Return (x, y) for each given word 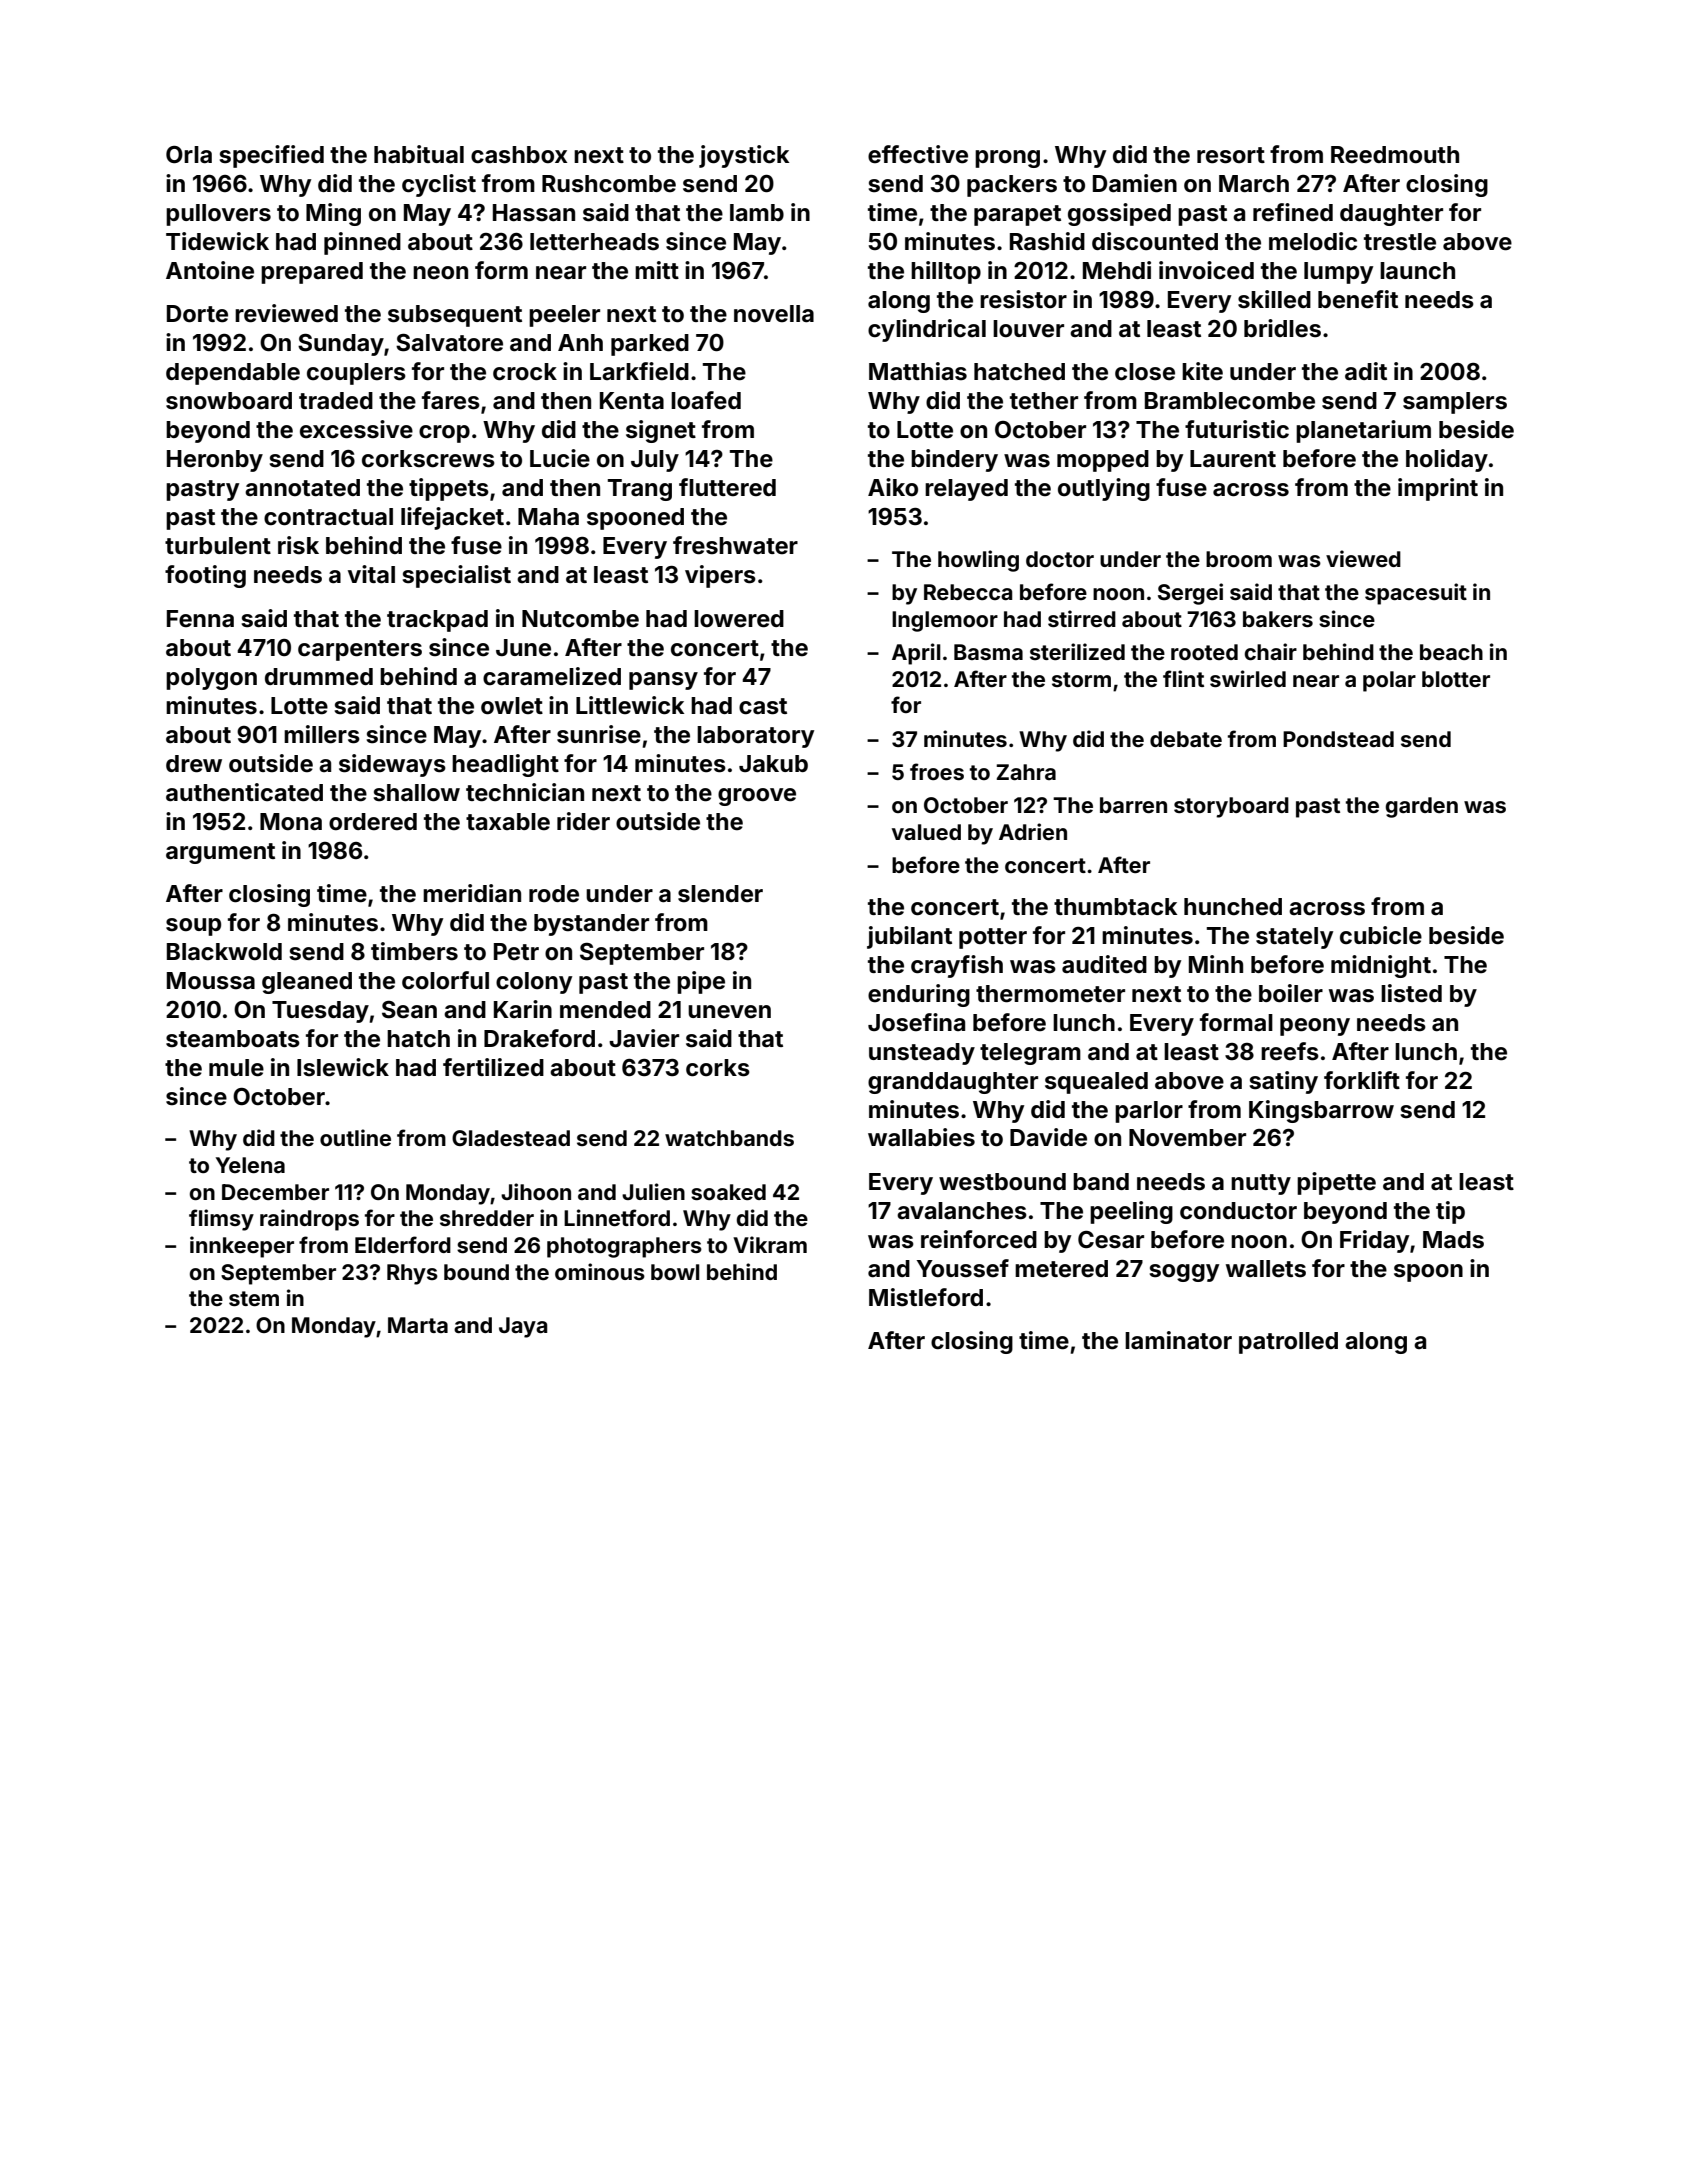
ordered (373, 822)
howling (978, 561)
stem (254, 1298)
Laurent (1233, 459)
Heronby (215, 461)
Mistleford (926, 1297)
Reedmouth (1395, 155)
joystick (744, 156)
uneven (729, 1012)
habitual (419, 154)
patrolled (1288, 1343)
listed (1411, 993)
